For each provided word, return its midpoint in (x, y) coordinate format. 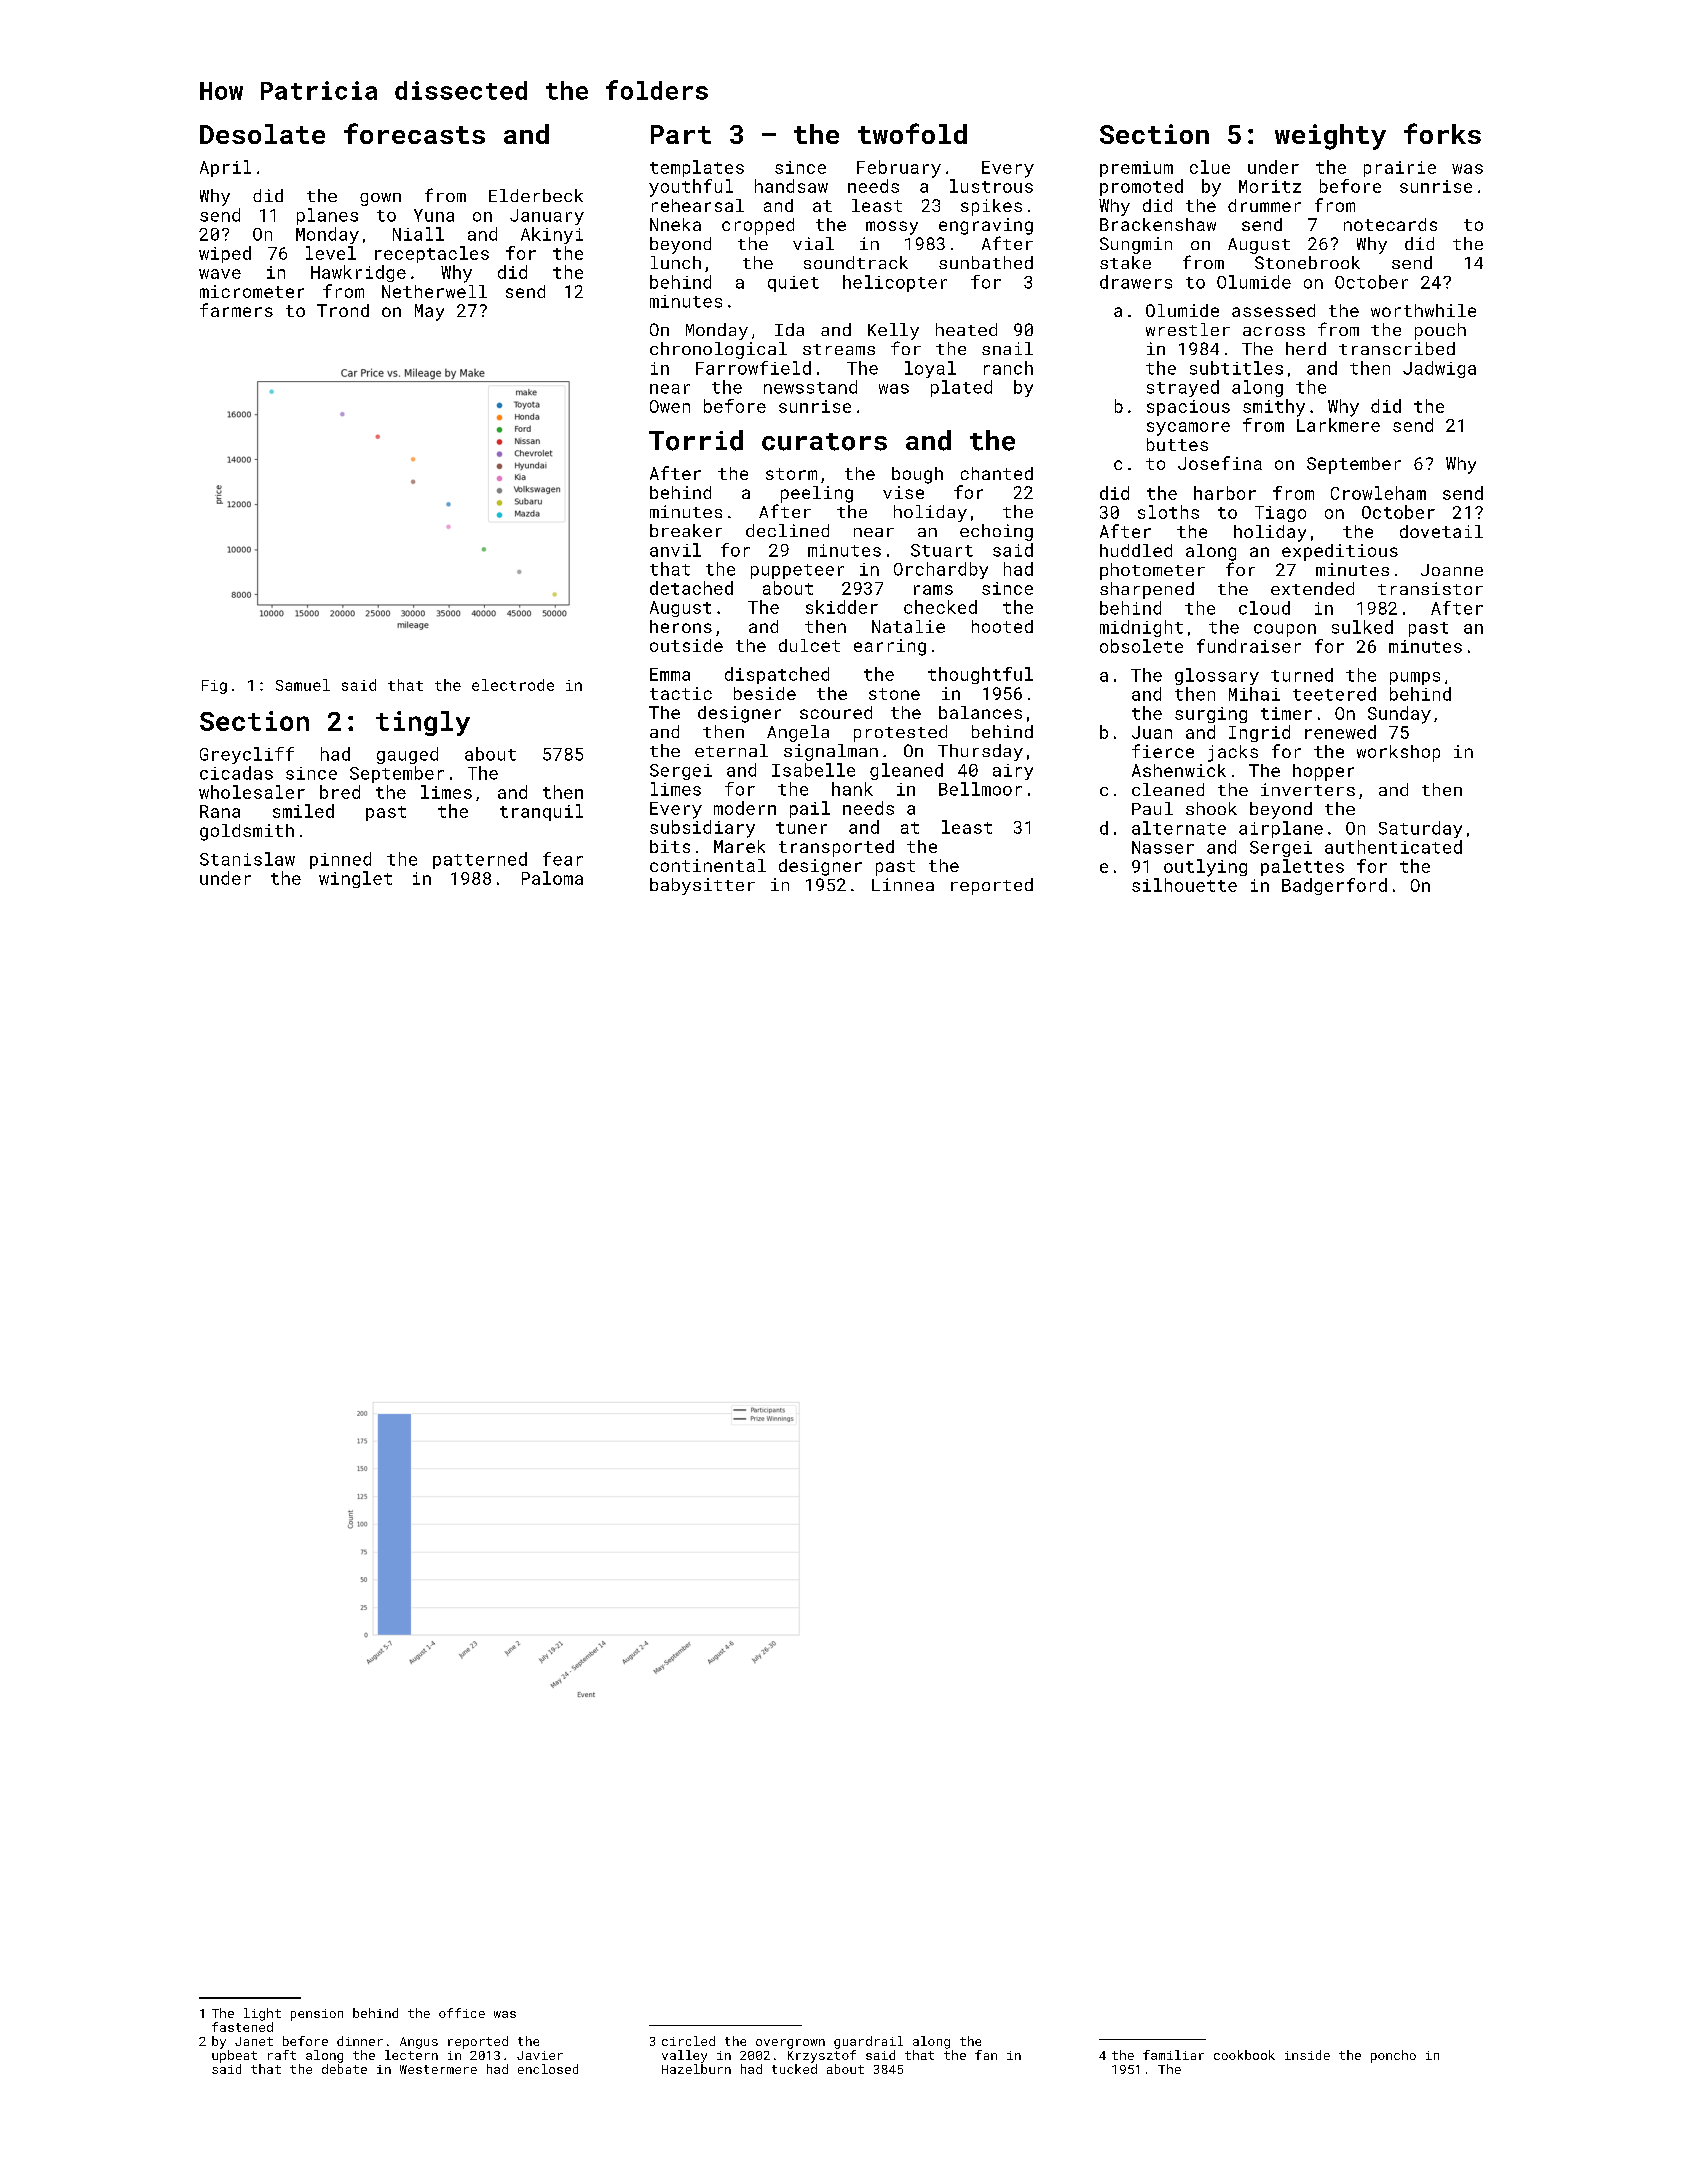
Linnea (903, 884)
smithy (1274, 408)
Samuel (303, 685)
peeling (817, 494)
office (462, 2013)
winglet (355, 879)
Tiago (1280, 514)
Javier (540, 2055)
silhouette (1184, 885)
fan (986, 2055)
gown (380, 199)
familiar (1173, 2055)
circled (688, 2041)
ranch (1008, 368)
